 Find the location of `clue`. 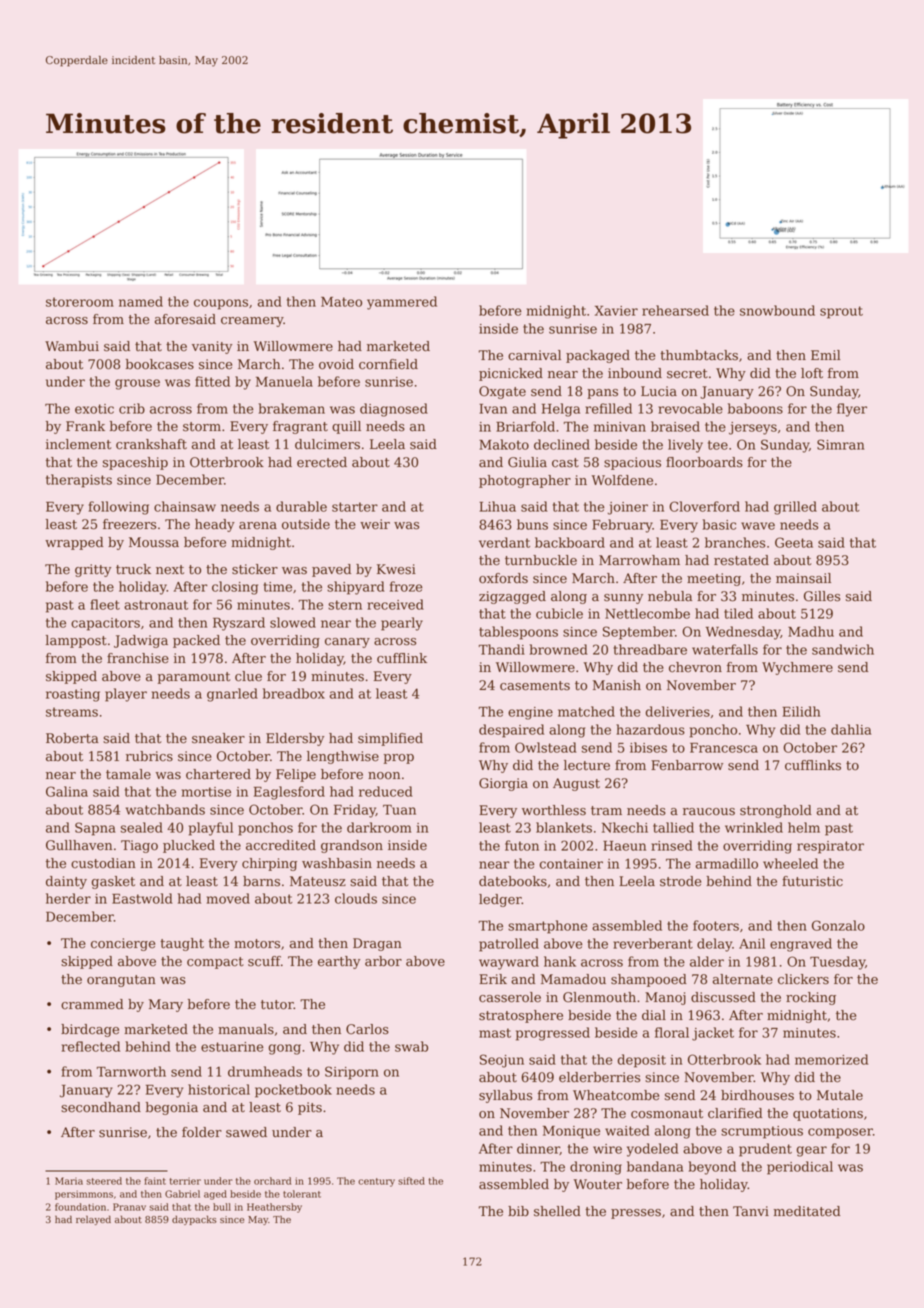

clue is located at coordinates (248, 676).
